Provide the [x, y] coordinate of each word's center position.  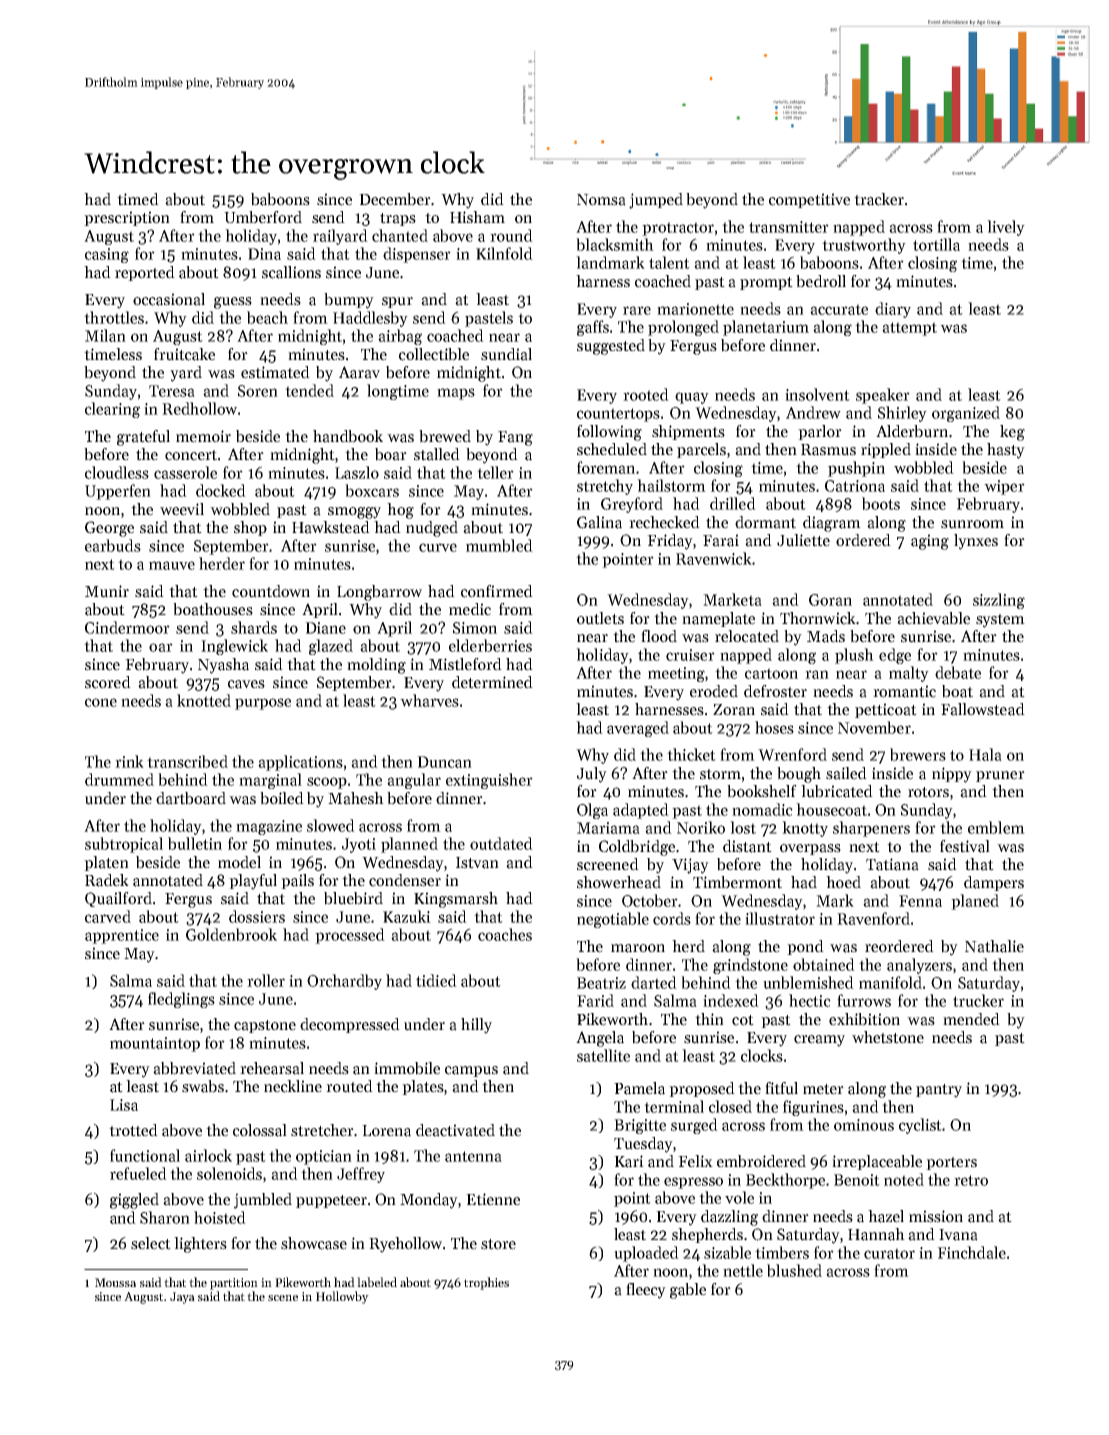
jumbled [263, 1201]
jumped [656, 201]
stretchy [605, 487]
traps [398, 219]
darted [654, 982]
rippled [886, 450]
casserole [185, 472]
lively [1006, 228]
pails [297, 881]
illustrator [780, 918]
